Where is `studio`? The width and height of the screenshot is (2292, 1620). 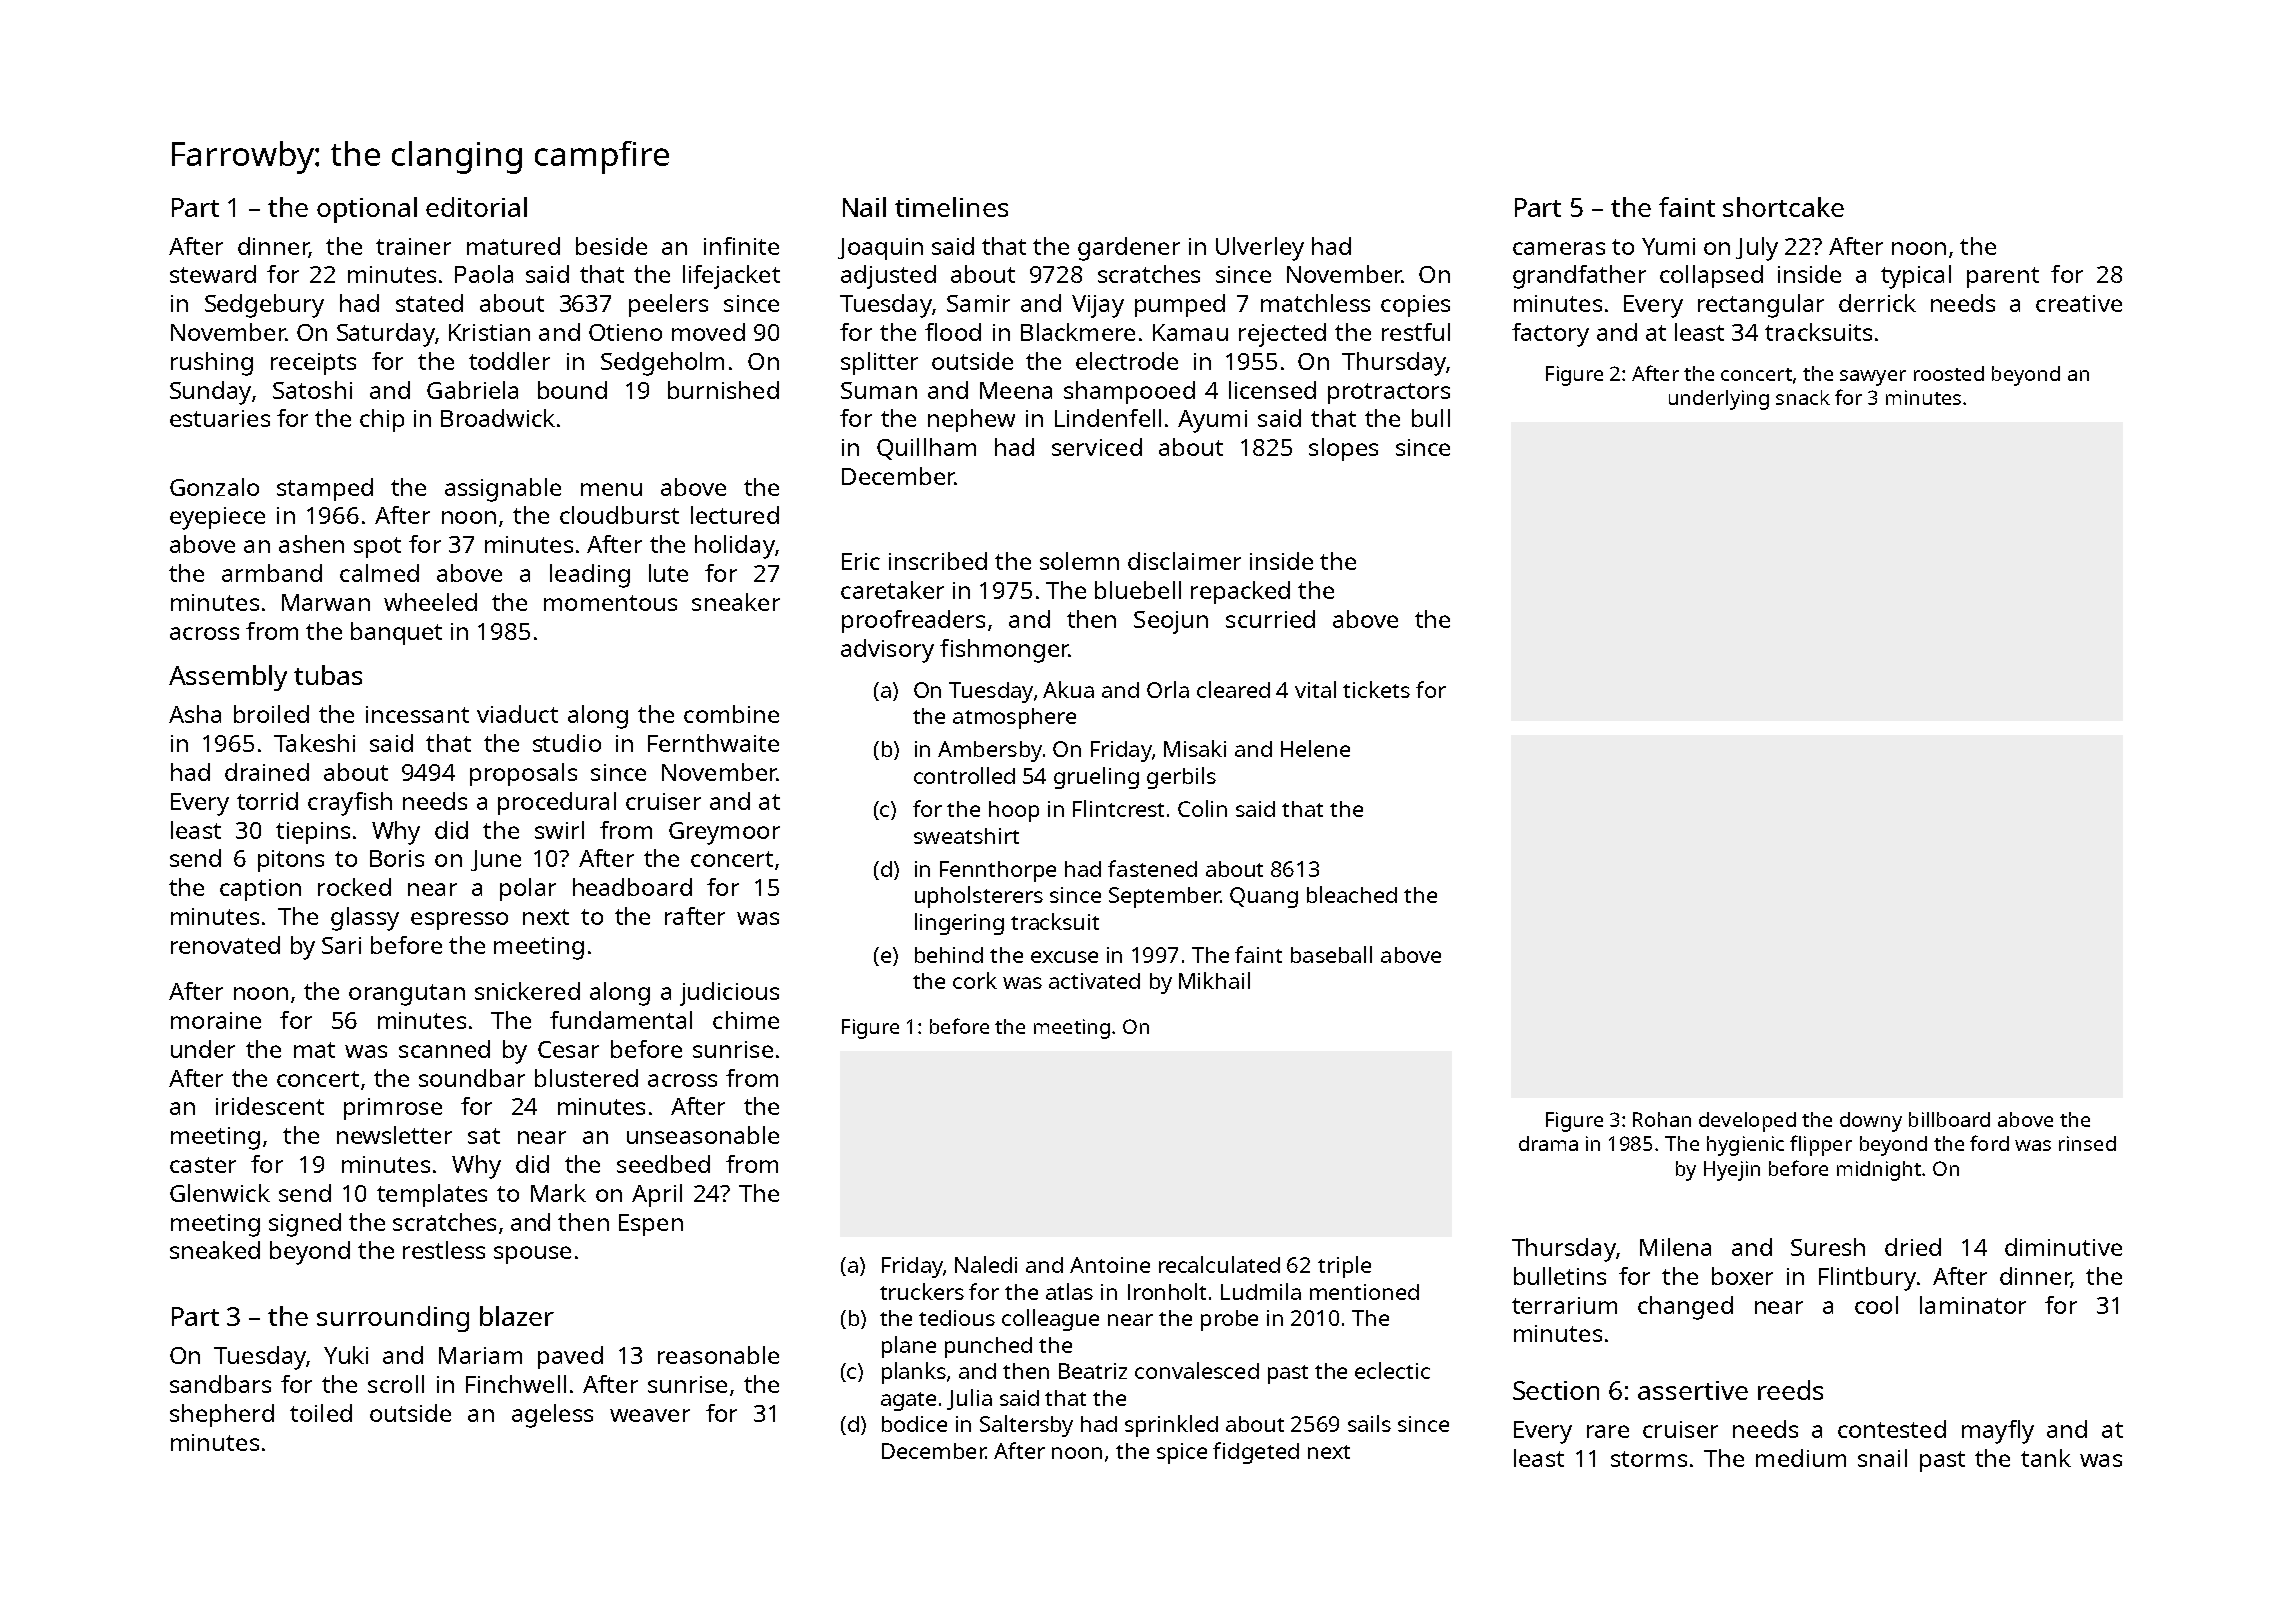 studio is located at coordinates (567, 743).
